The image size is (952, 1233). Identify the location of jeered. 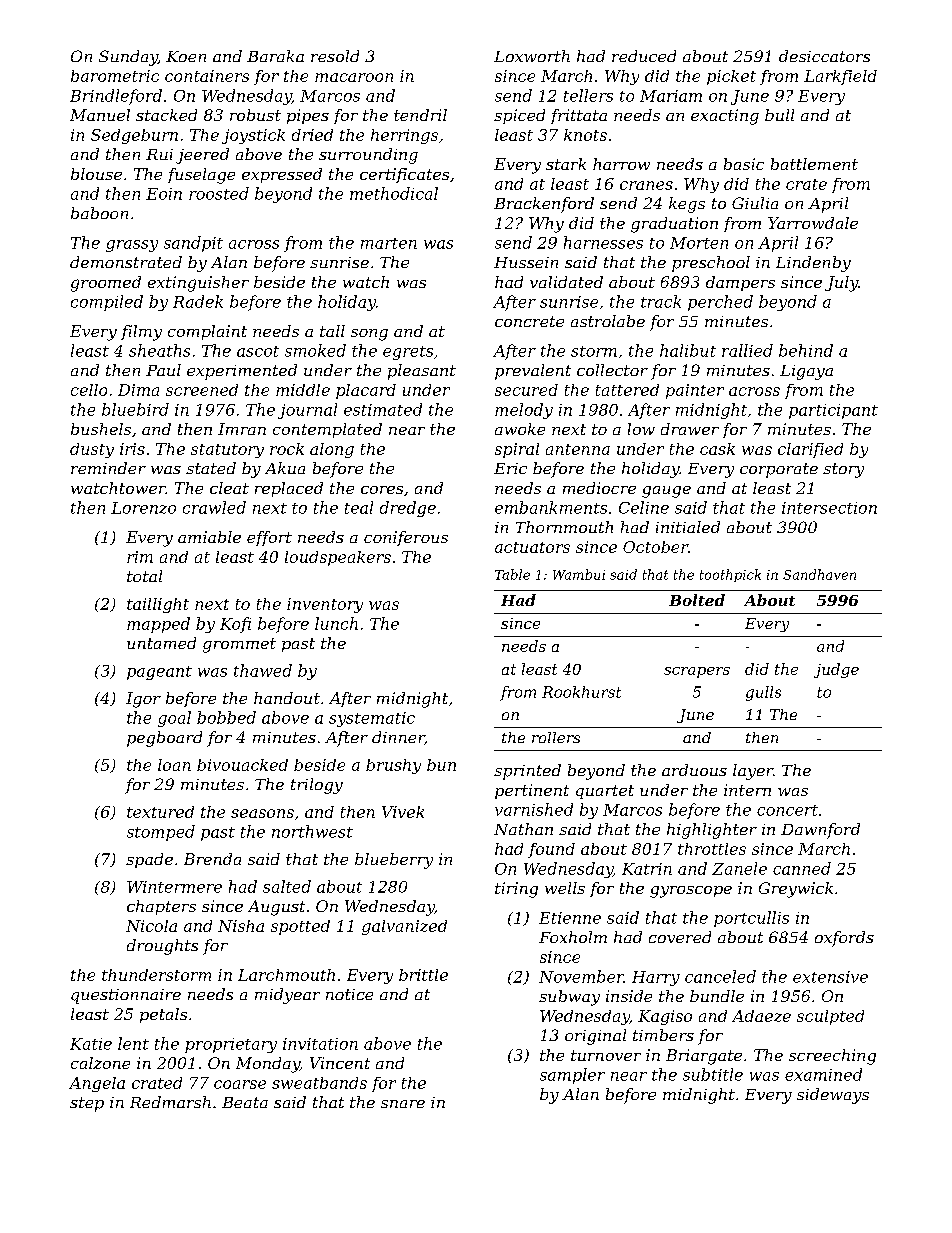
(202, 156).
